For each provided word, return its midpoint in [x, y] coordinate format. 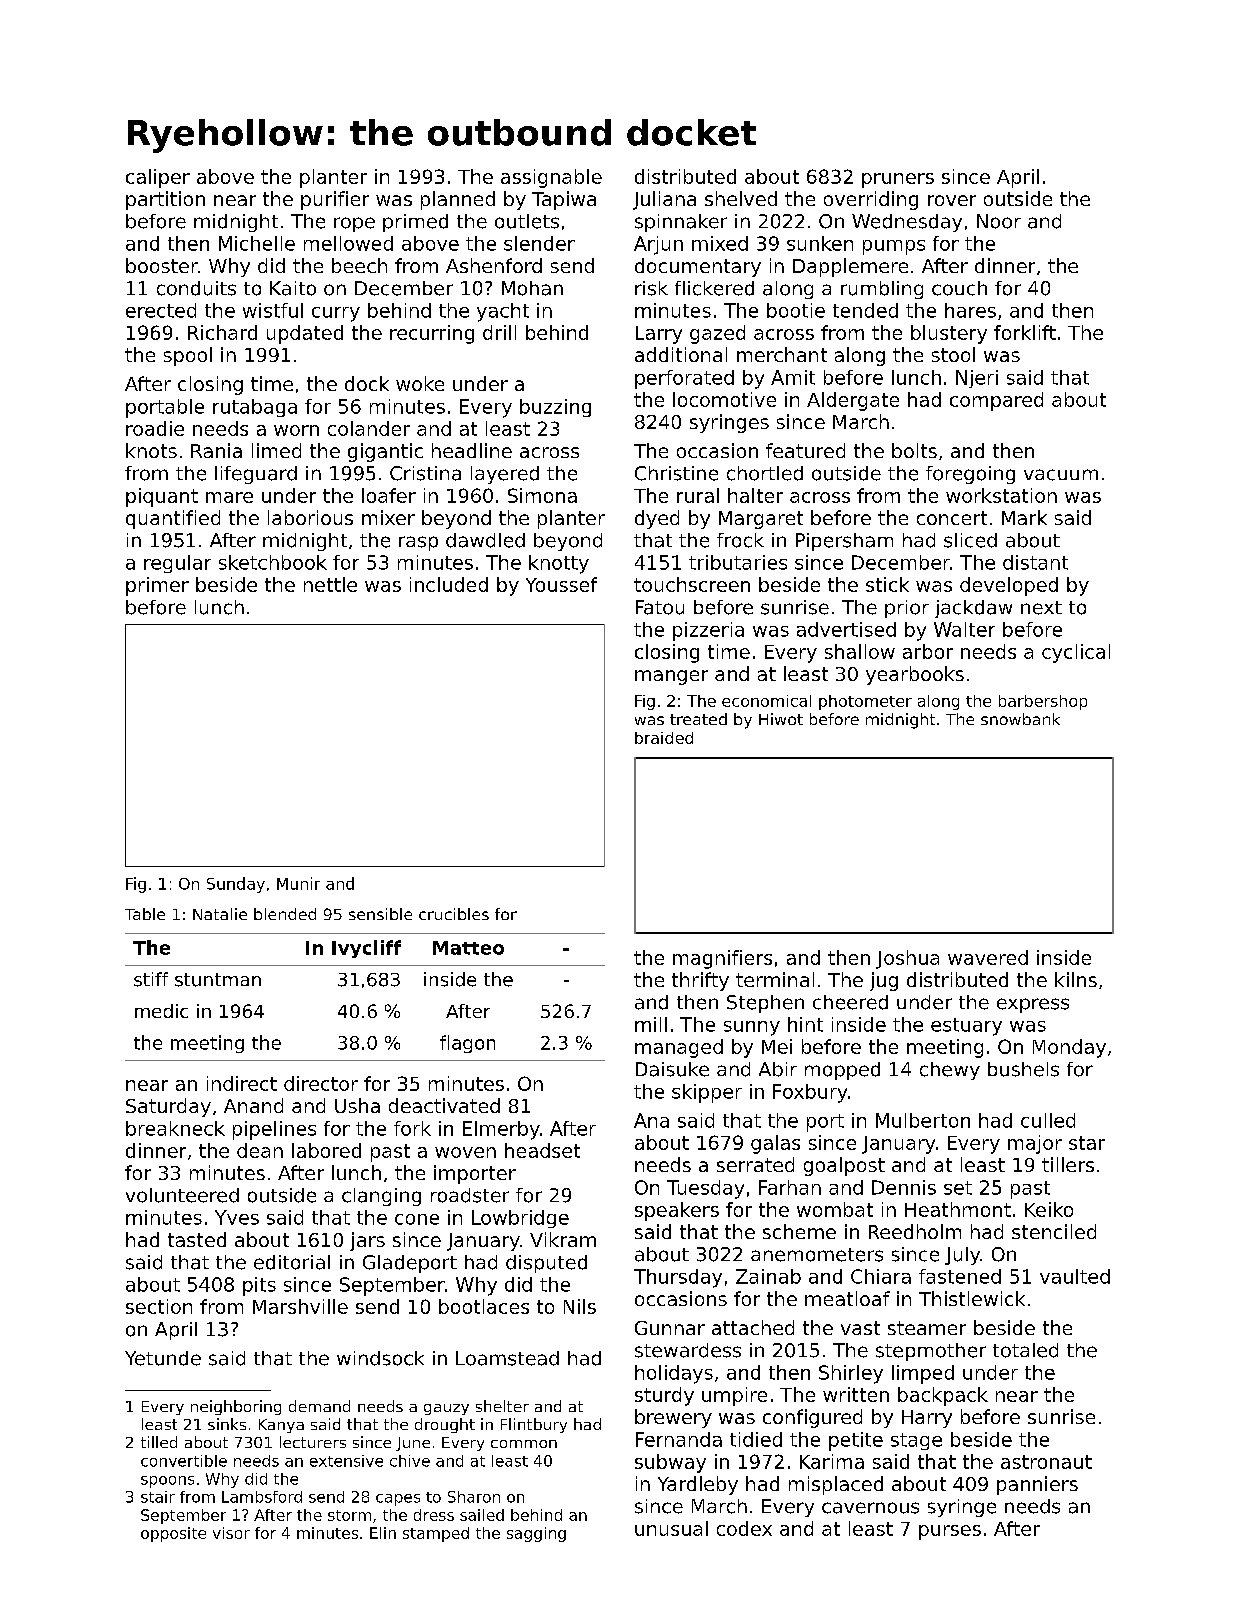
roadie [155, 428]
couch [959, 288]
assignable [551, 178]
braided [664, 738]
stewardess [688, 1350]
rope [354, 224]
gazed [717, 334]
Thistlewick [972, 1298]
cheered [850, 1002]
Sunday [236, 885]
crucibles [454, 914]
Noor [999, 221]
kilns [1076, 979]
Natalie [220, 914]
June [413, 1444]
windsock [380, 1358]
